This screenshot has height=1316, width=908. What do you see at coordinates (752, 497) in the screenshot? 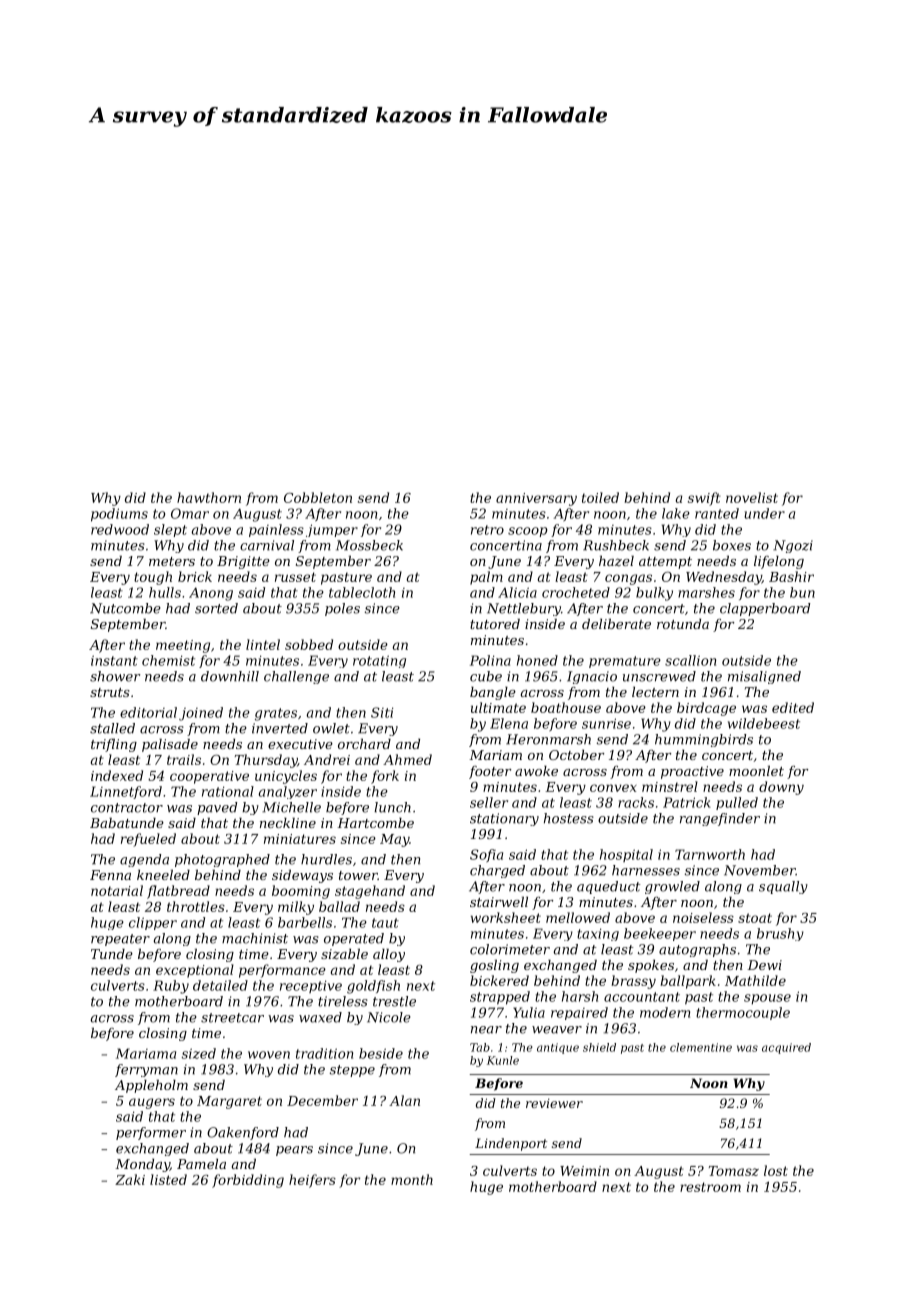
I see `novelist` at bounding box center [752, 497].
